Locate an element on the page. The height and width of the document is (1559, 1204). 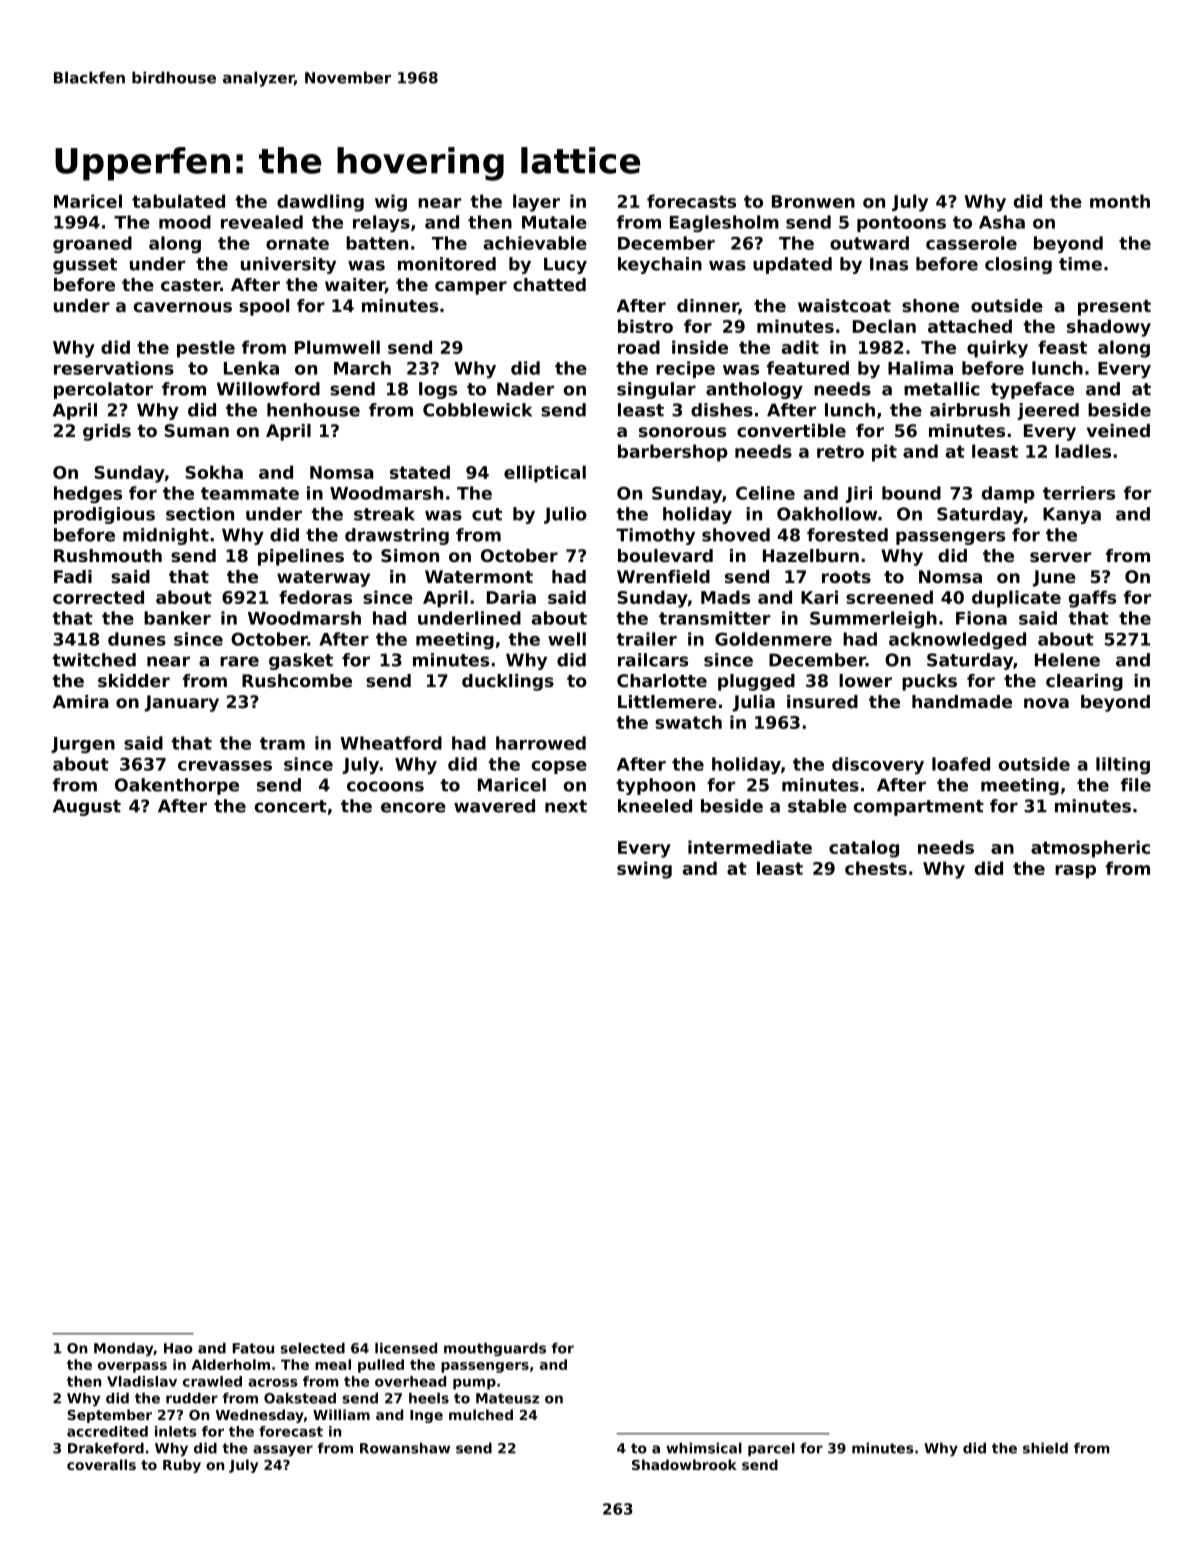
August is located at coordinates (87, 807).
